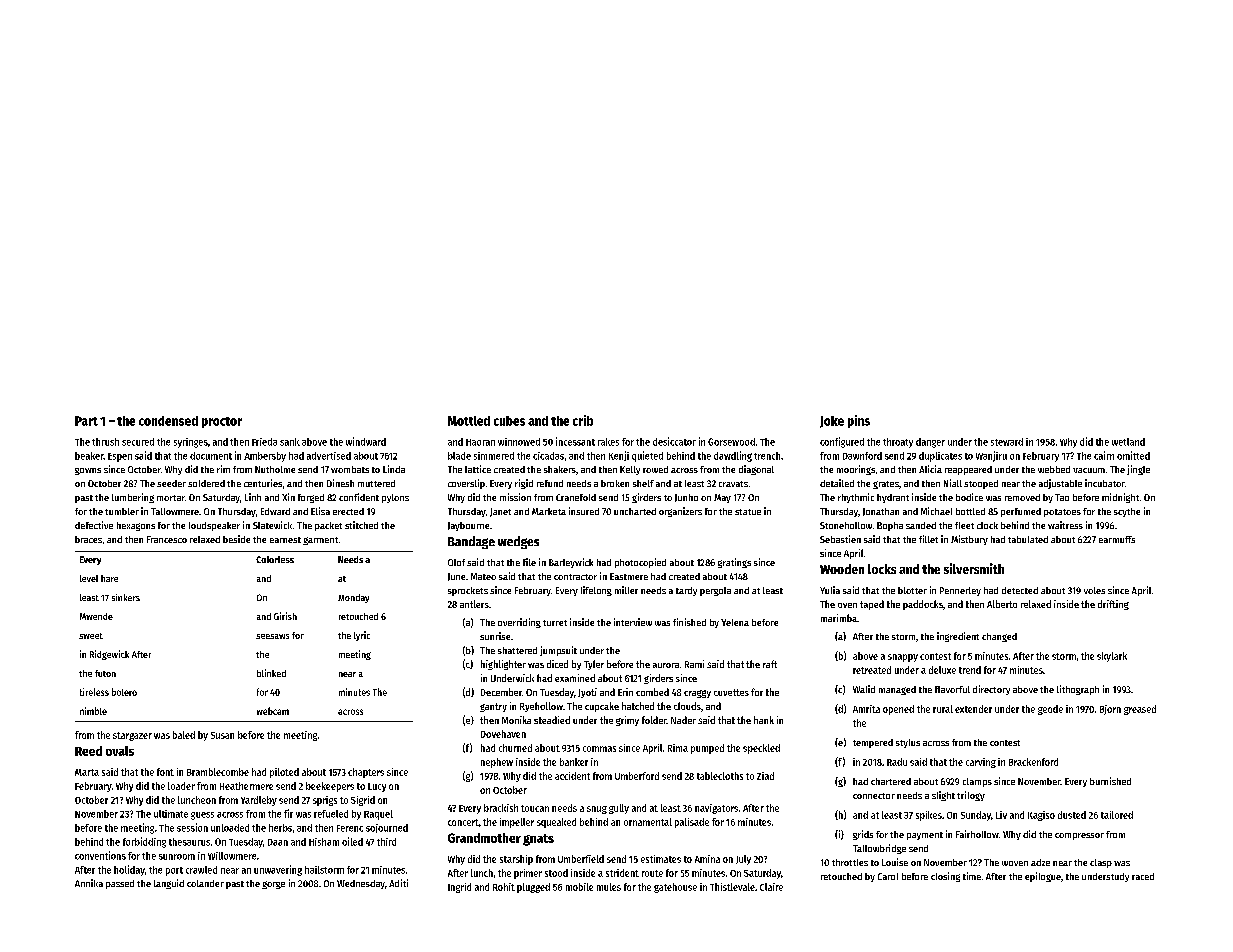  I want to click on loudspeaker, so click(214, 526).
